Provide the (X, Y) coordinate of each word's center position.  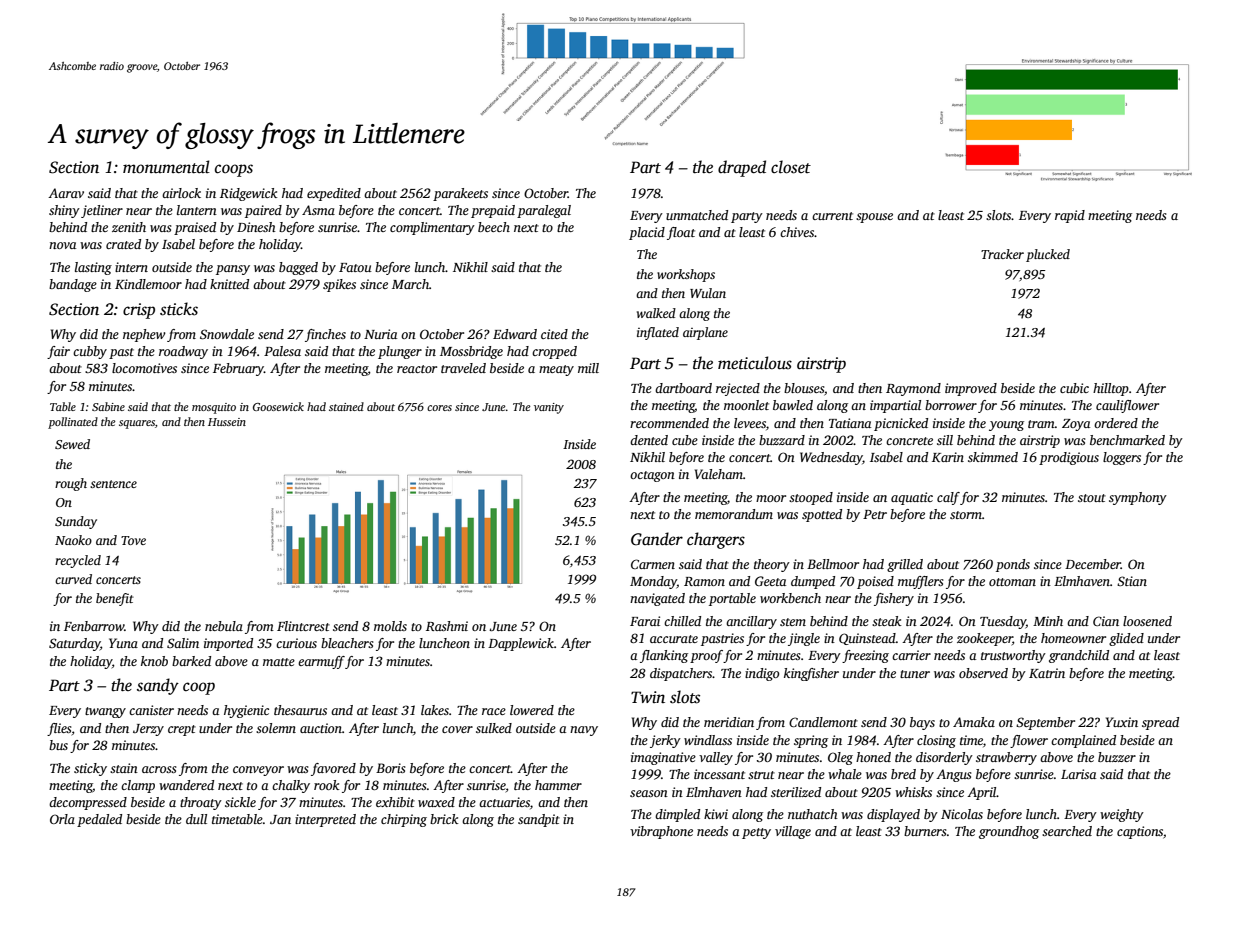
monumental (166, 167)
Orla (62, 819)
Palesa (282, 351)
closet (791, 167)
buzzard (782, 440)
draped (742, 168)
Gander (657, 539)
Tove (133, 540)
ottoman (1012, 582)
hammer (558, 785)
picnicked (901, 424)
